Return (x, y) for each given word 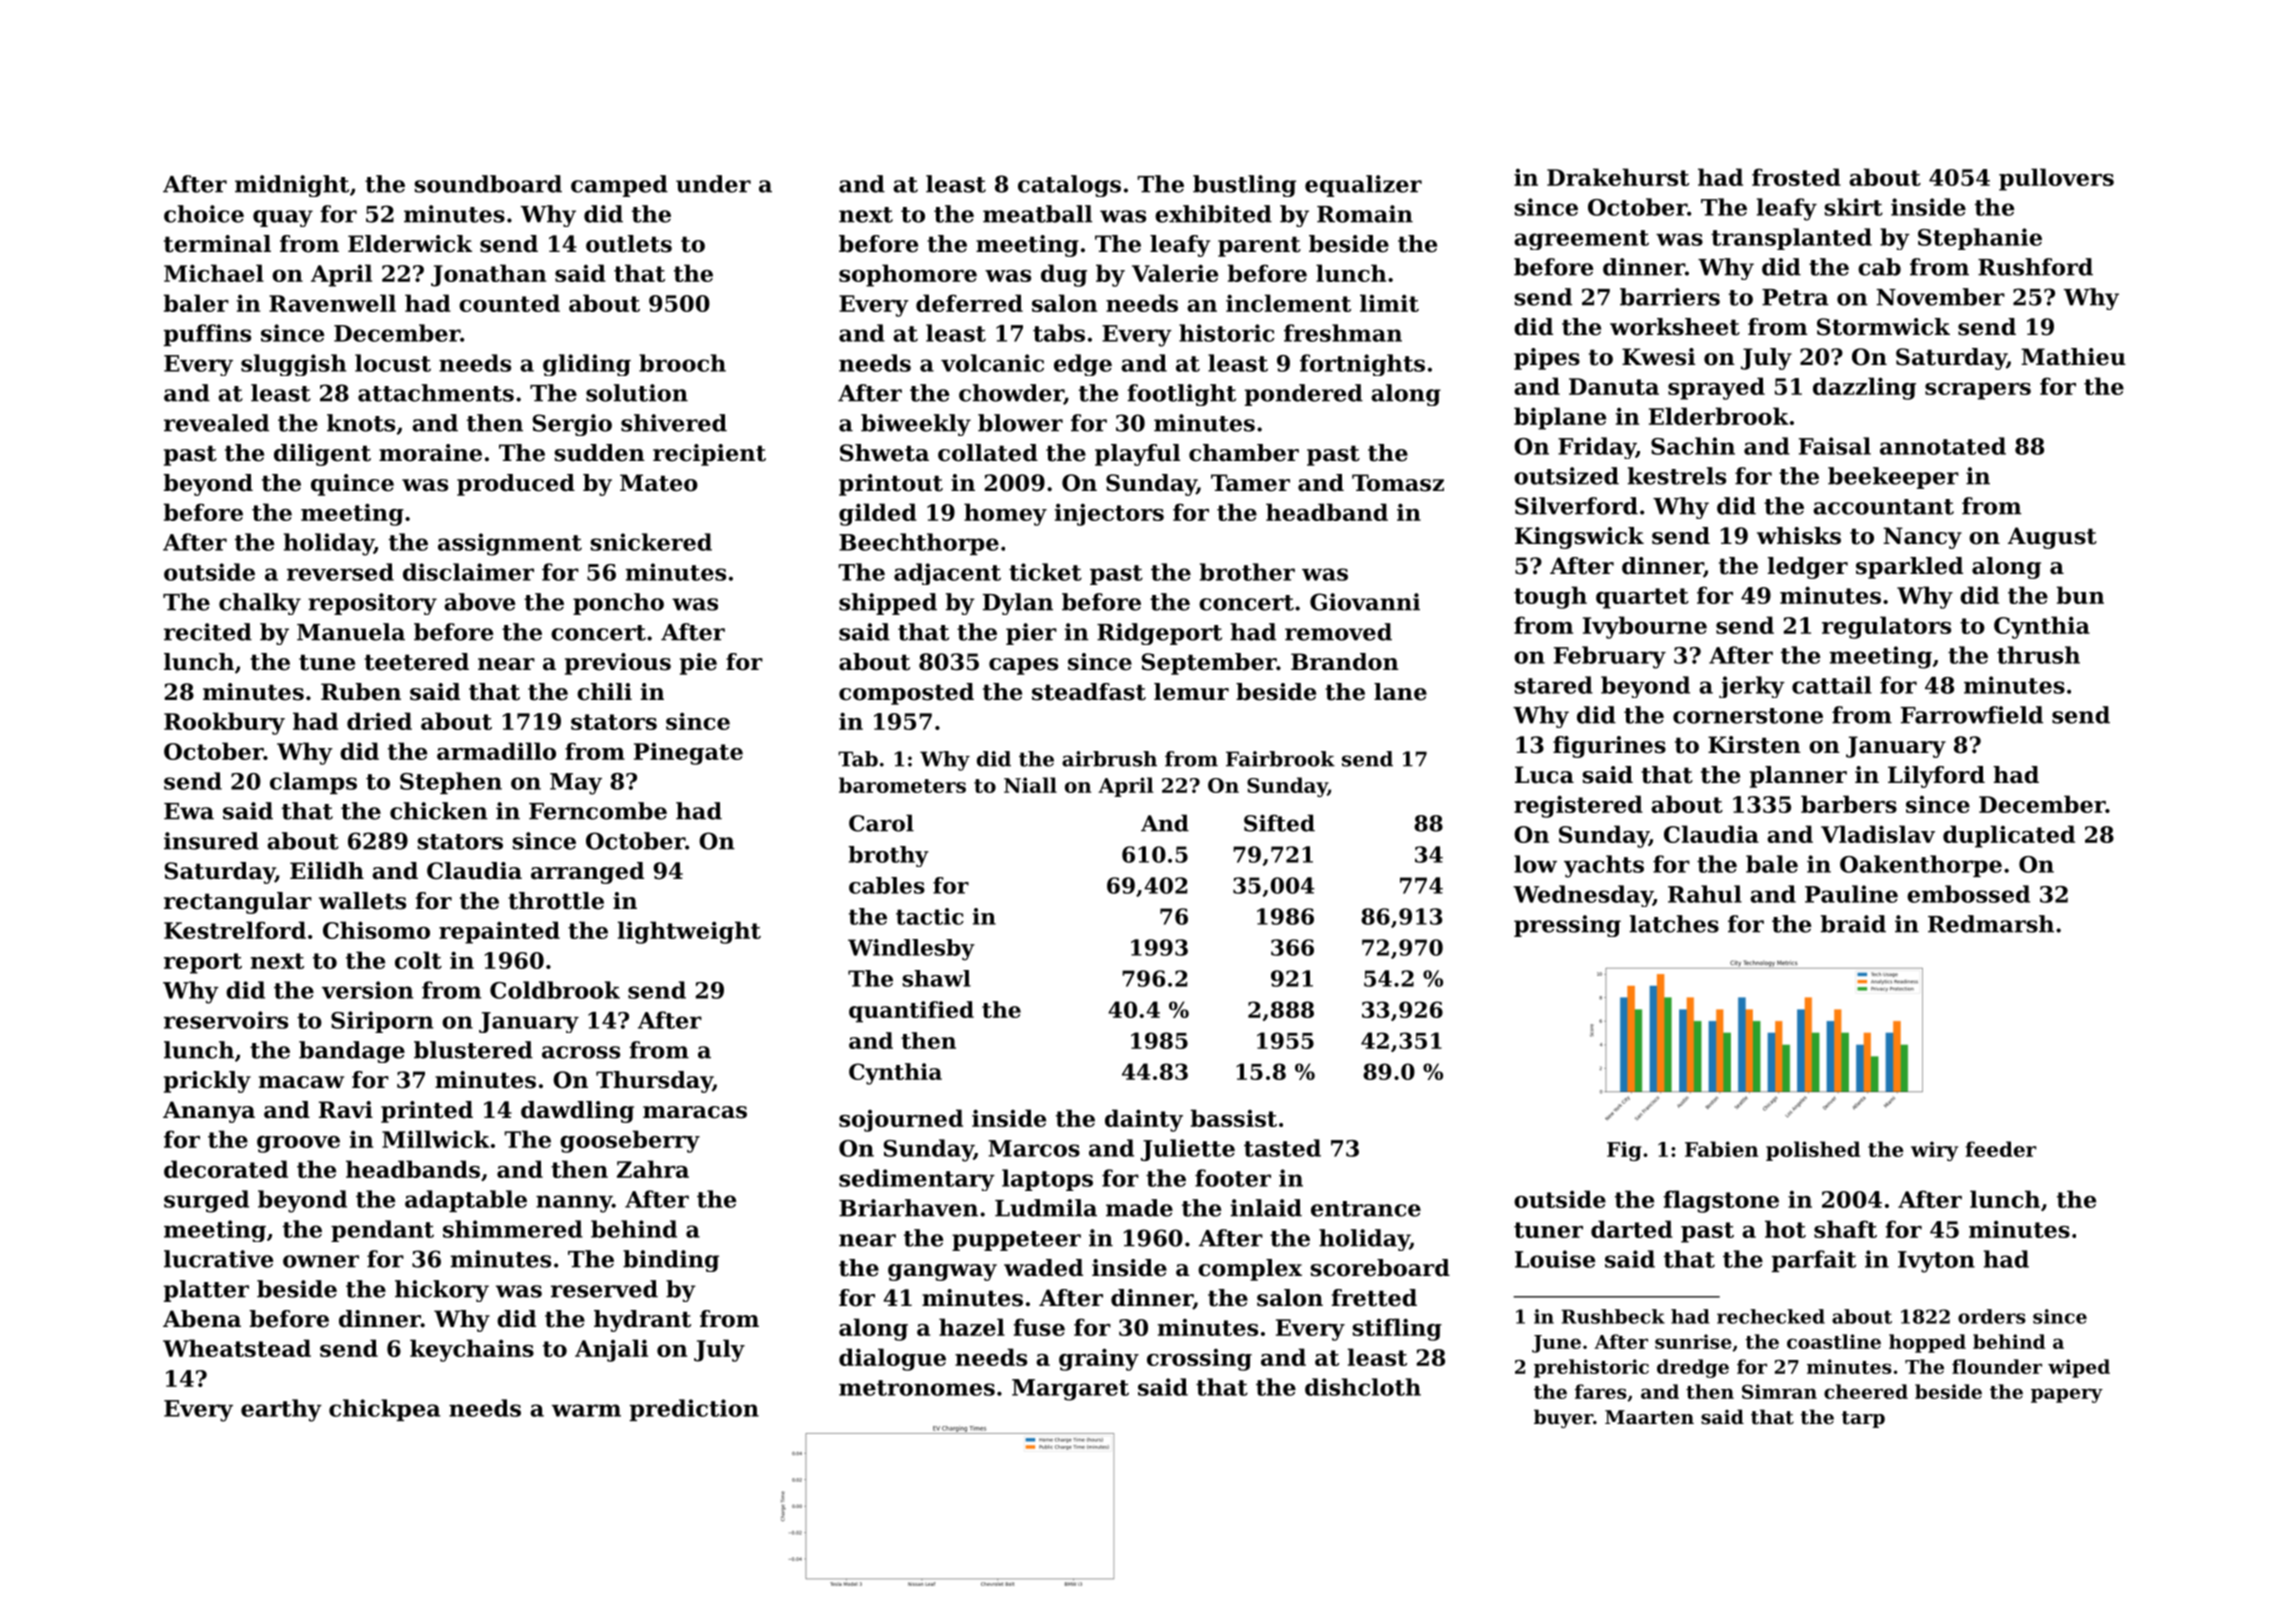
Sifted (1279, 823)
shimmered (513, 1229)
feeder (2001, 1149)
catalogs (1069, 186)
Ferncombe (598, 811)
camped (619, 186)
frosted (1796, 177)
